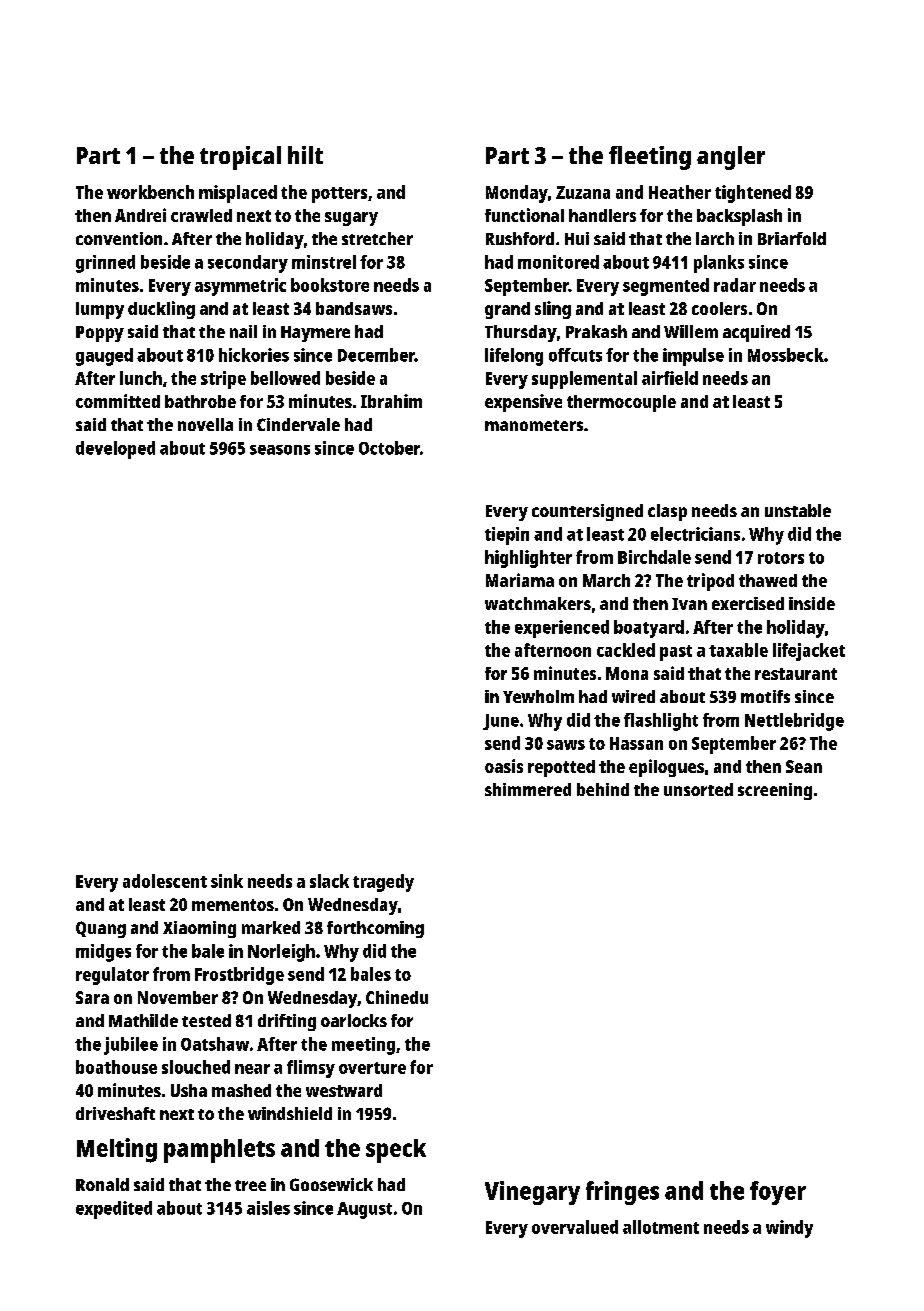  What do you see at coordinates (738, 650) in the screenshot?
I see `taxable` at bounding box center [738, 650].
